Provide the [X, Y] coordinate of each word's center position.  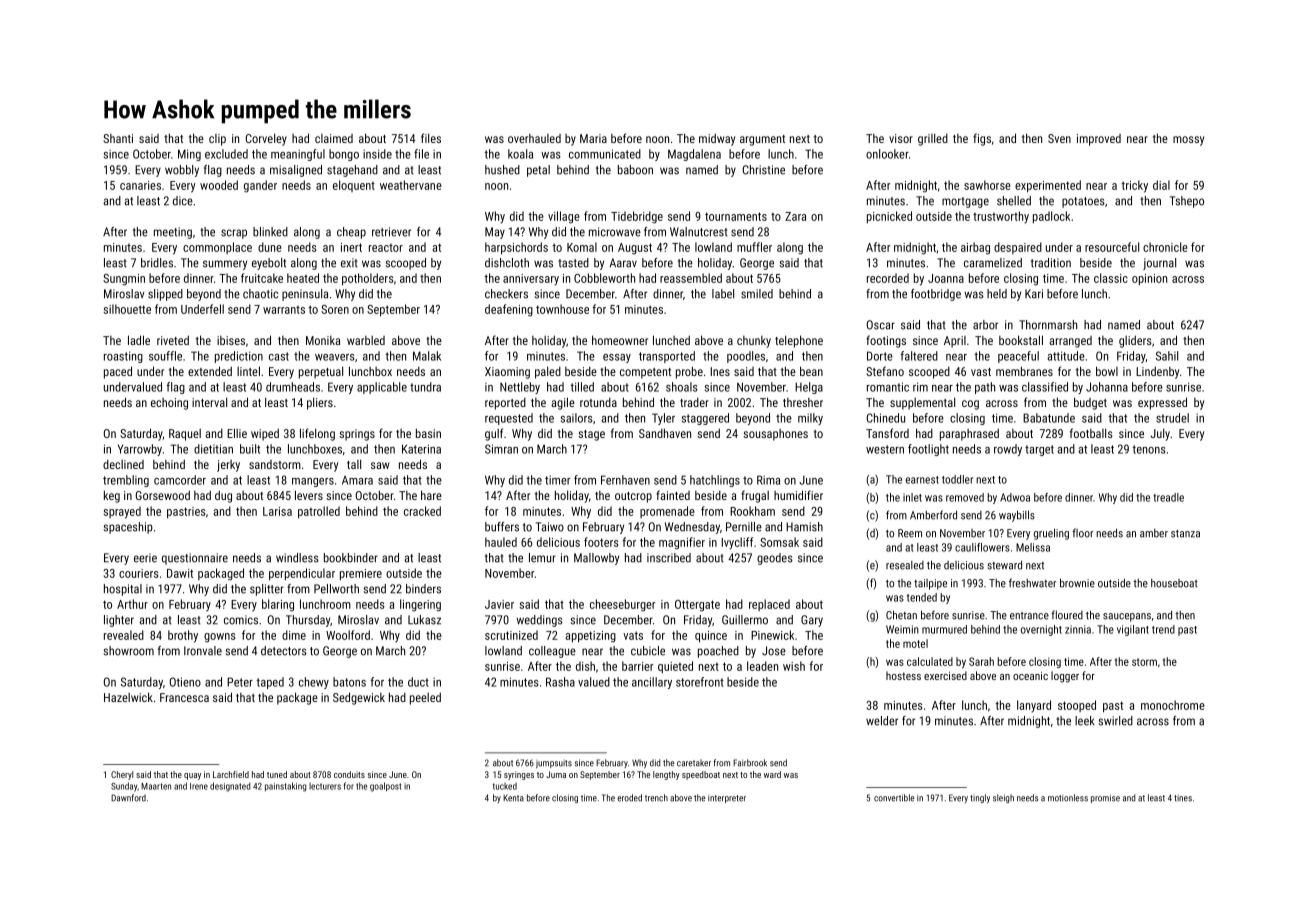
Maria [593, 138]
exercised [945, 675]
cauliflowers [982, 547]
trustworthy [1001, 217]
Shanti [118, 138]
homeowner [620, 340]
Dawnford [128, 798]
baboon [635, 170]
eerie [145, 558]
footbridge [936, 295]
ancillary [652, 683]
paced [118, 372]
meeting [173, 233]
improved [1099, 140]
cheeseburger [622, 605]
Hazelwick [128, 697]
